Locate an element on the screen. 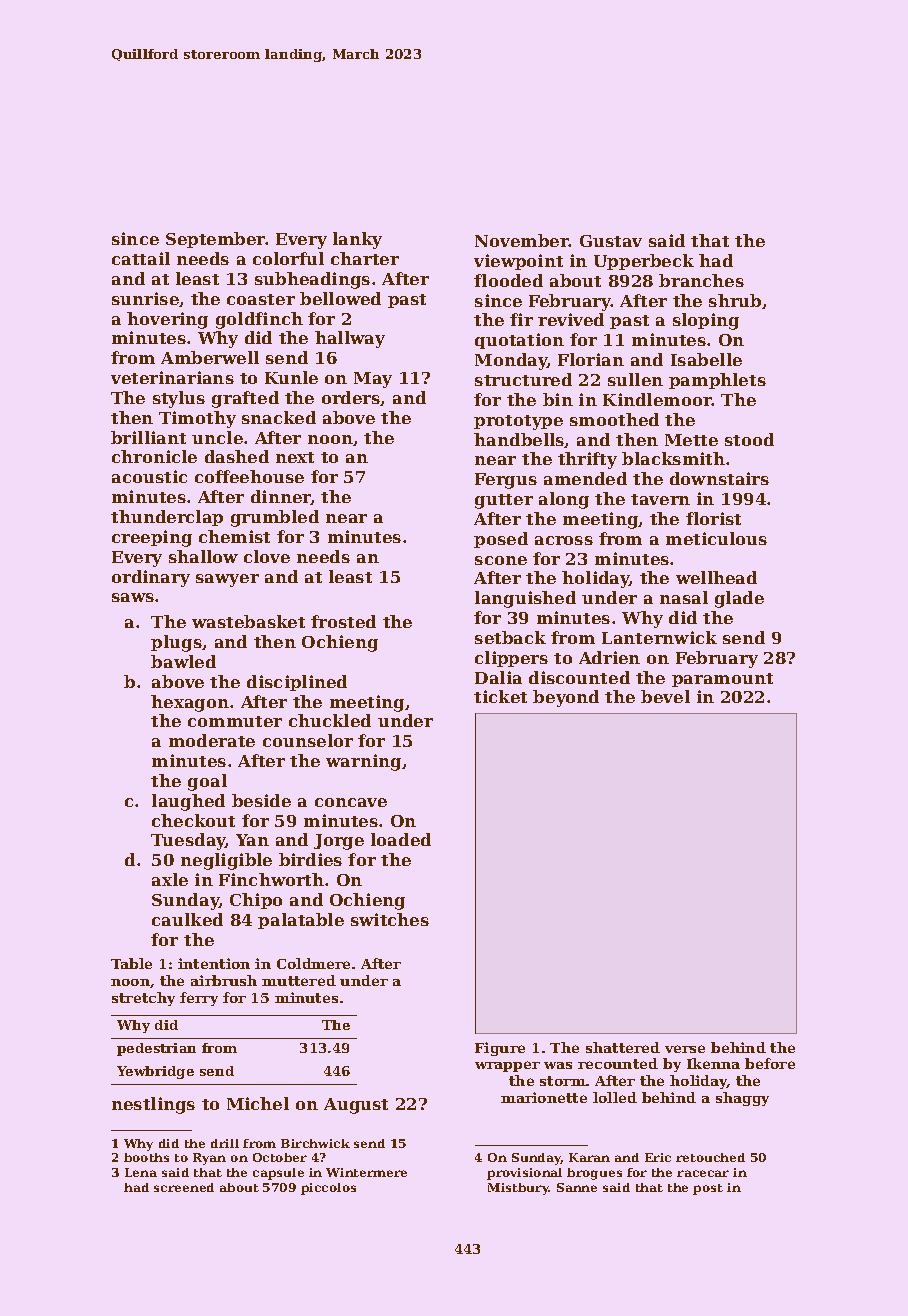 The image size is (908, 1316). Tuesday is located at coordinates (188, 841).
